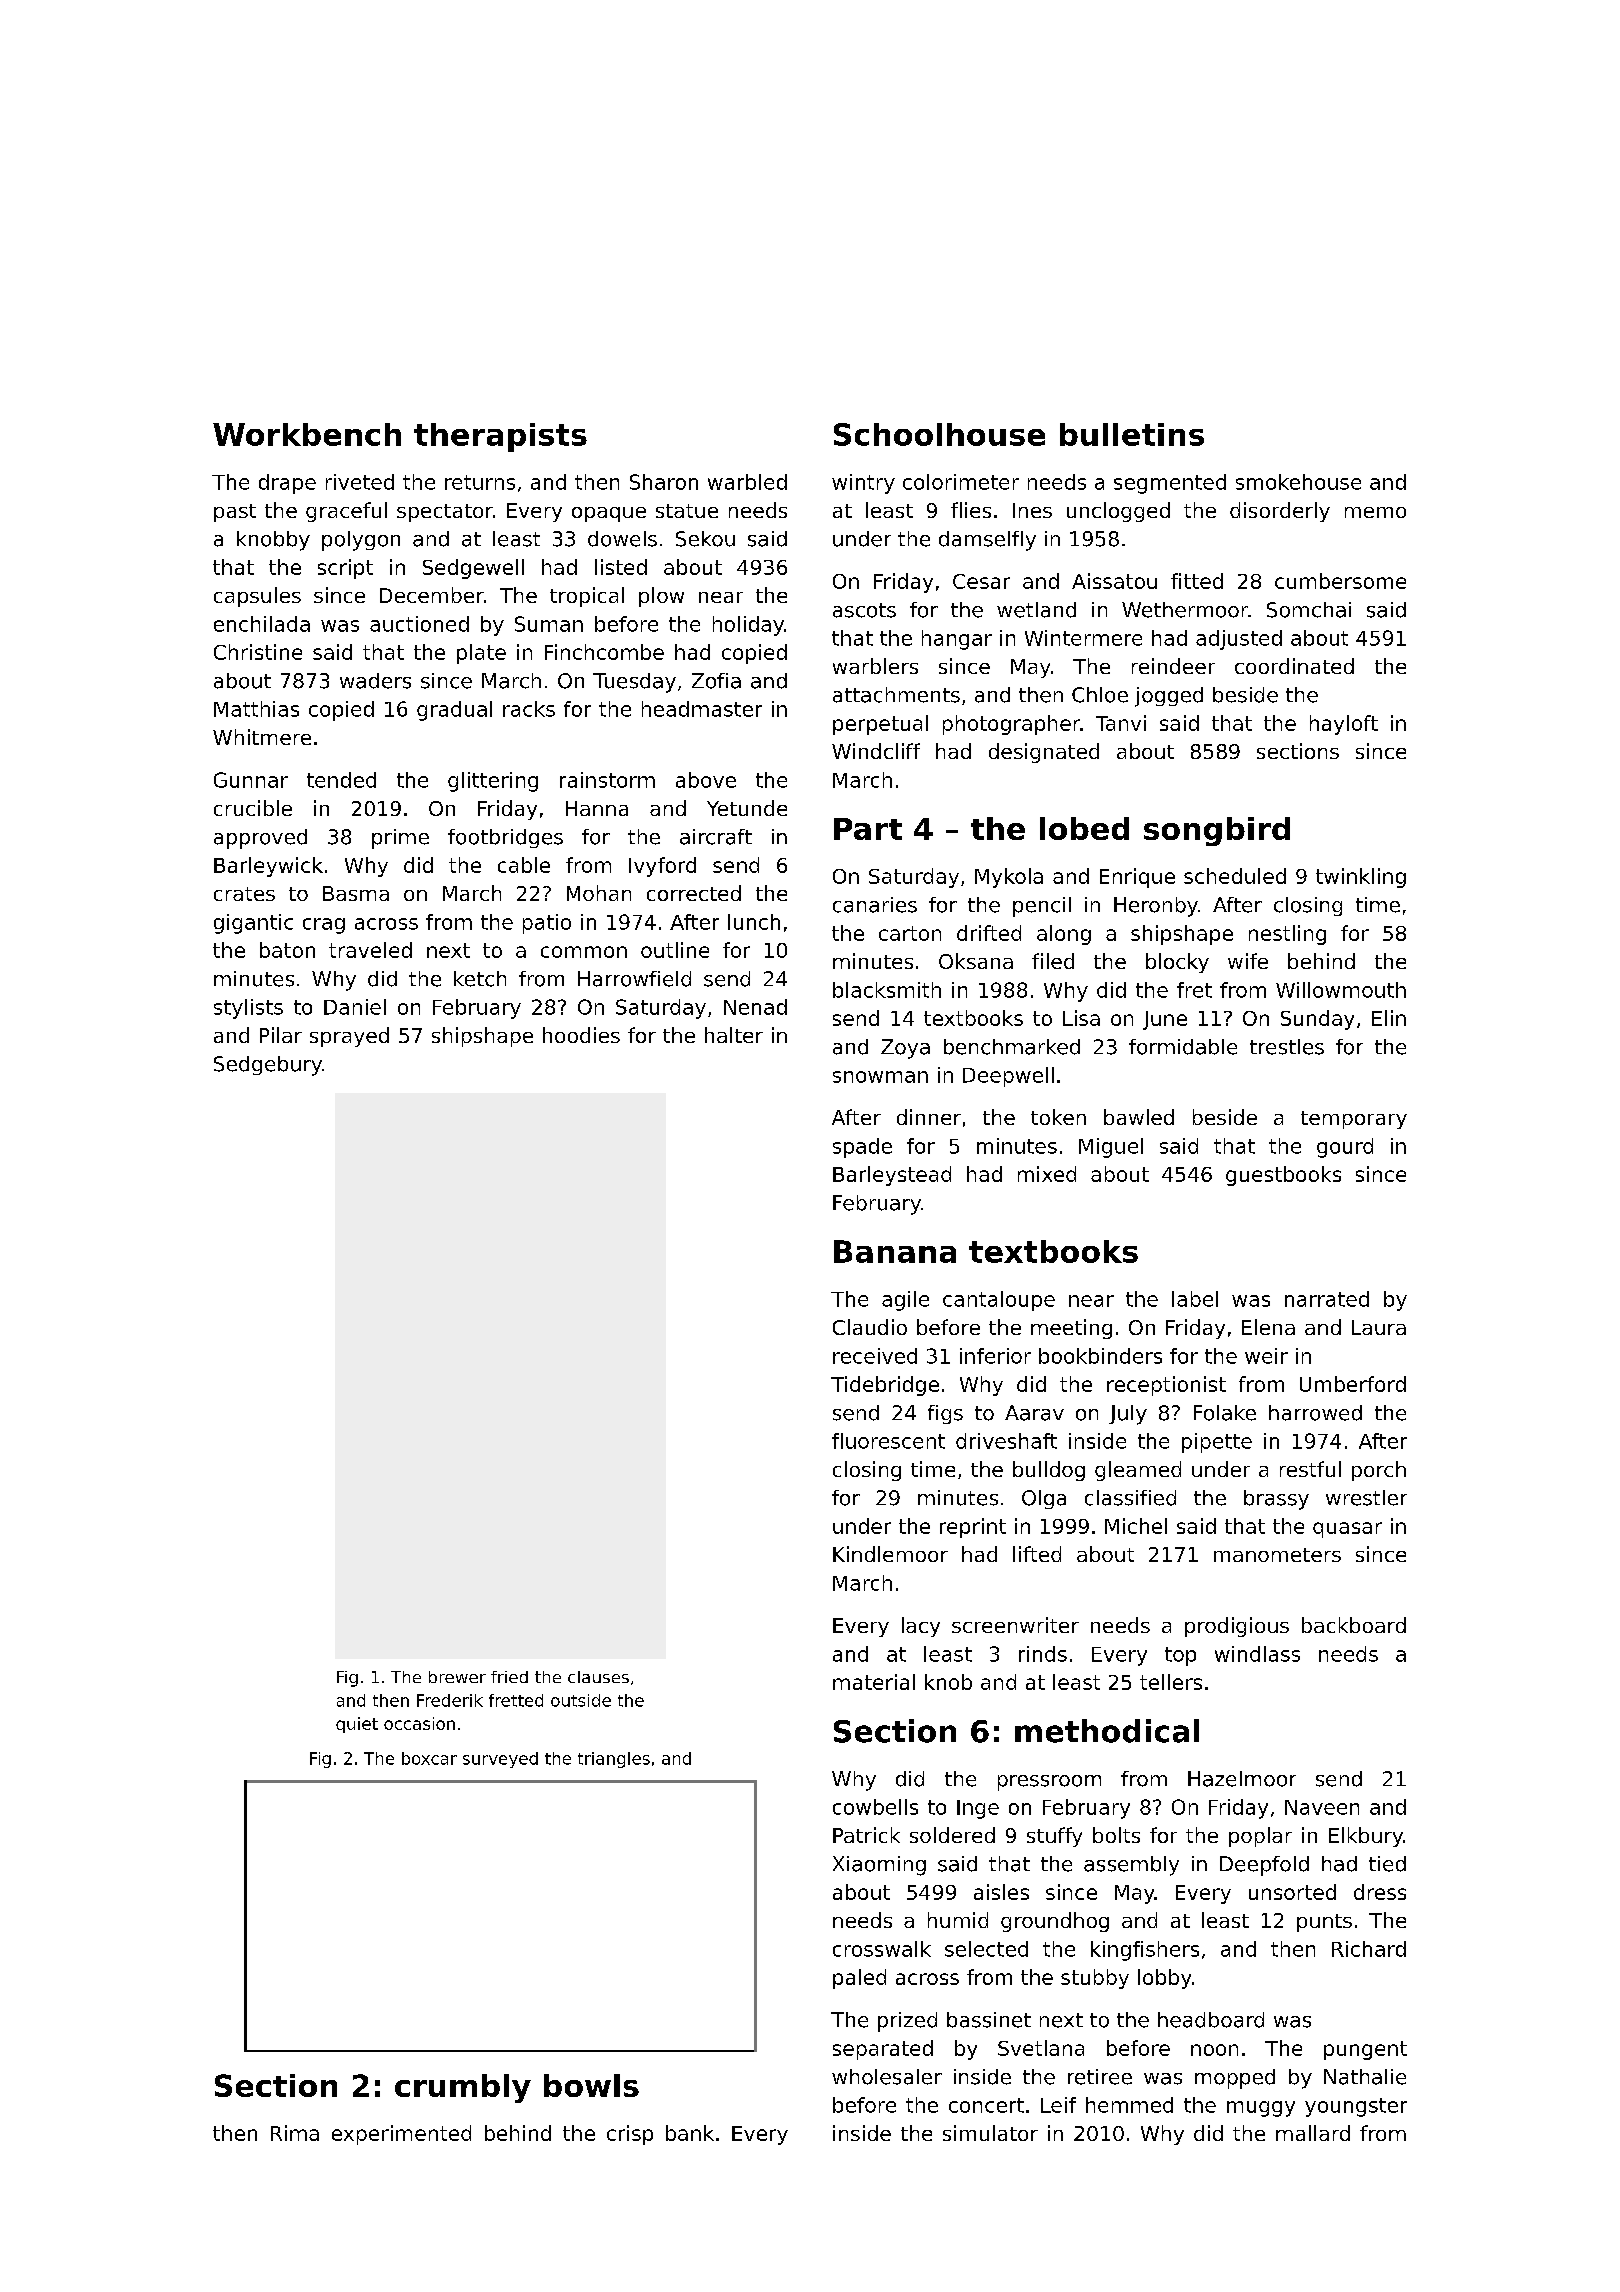 This screenshot has height=2292, width=1620. I want to click on brewer, so click(457, 1677).
